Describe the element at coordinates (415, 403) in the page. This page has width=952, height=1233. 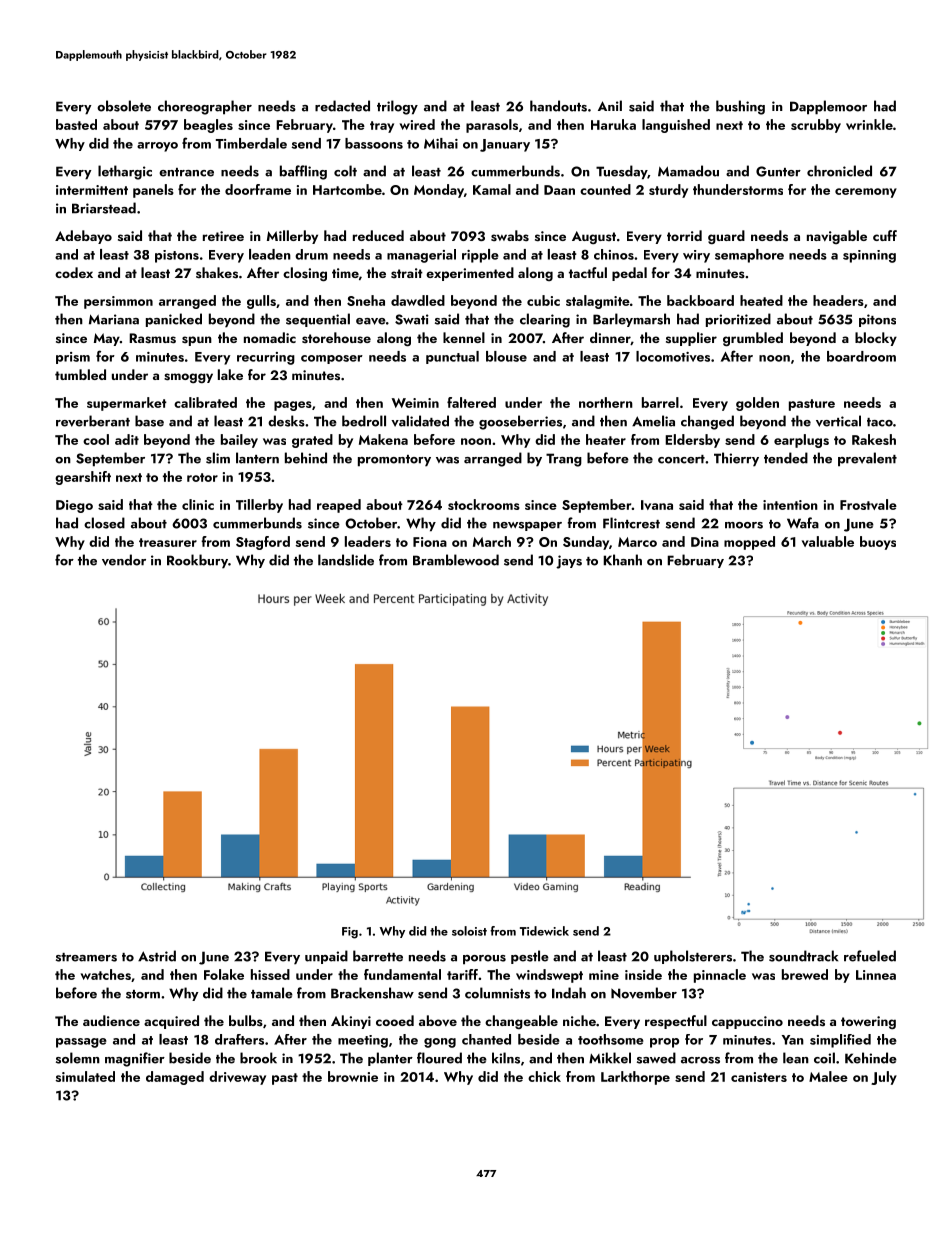
I see `Weimin` at that location.
